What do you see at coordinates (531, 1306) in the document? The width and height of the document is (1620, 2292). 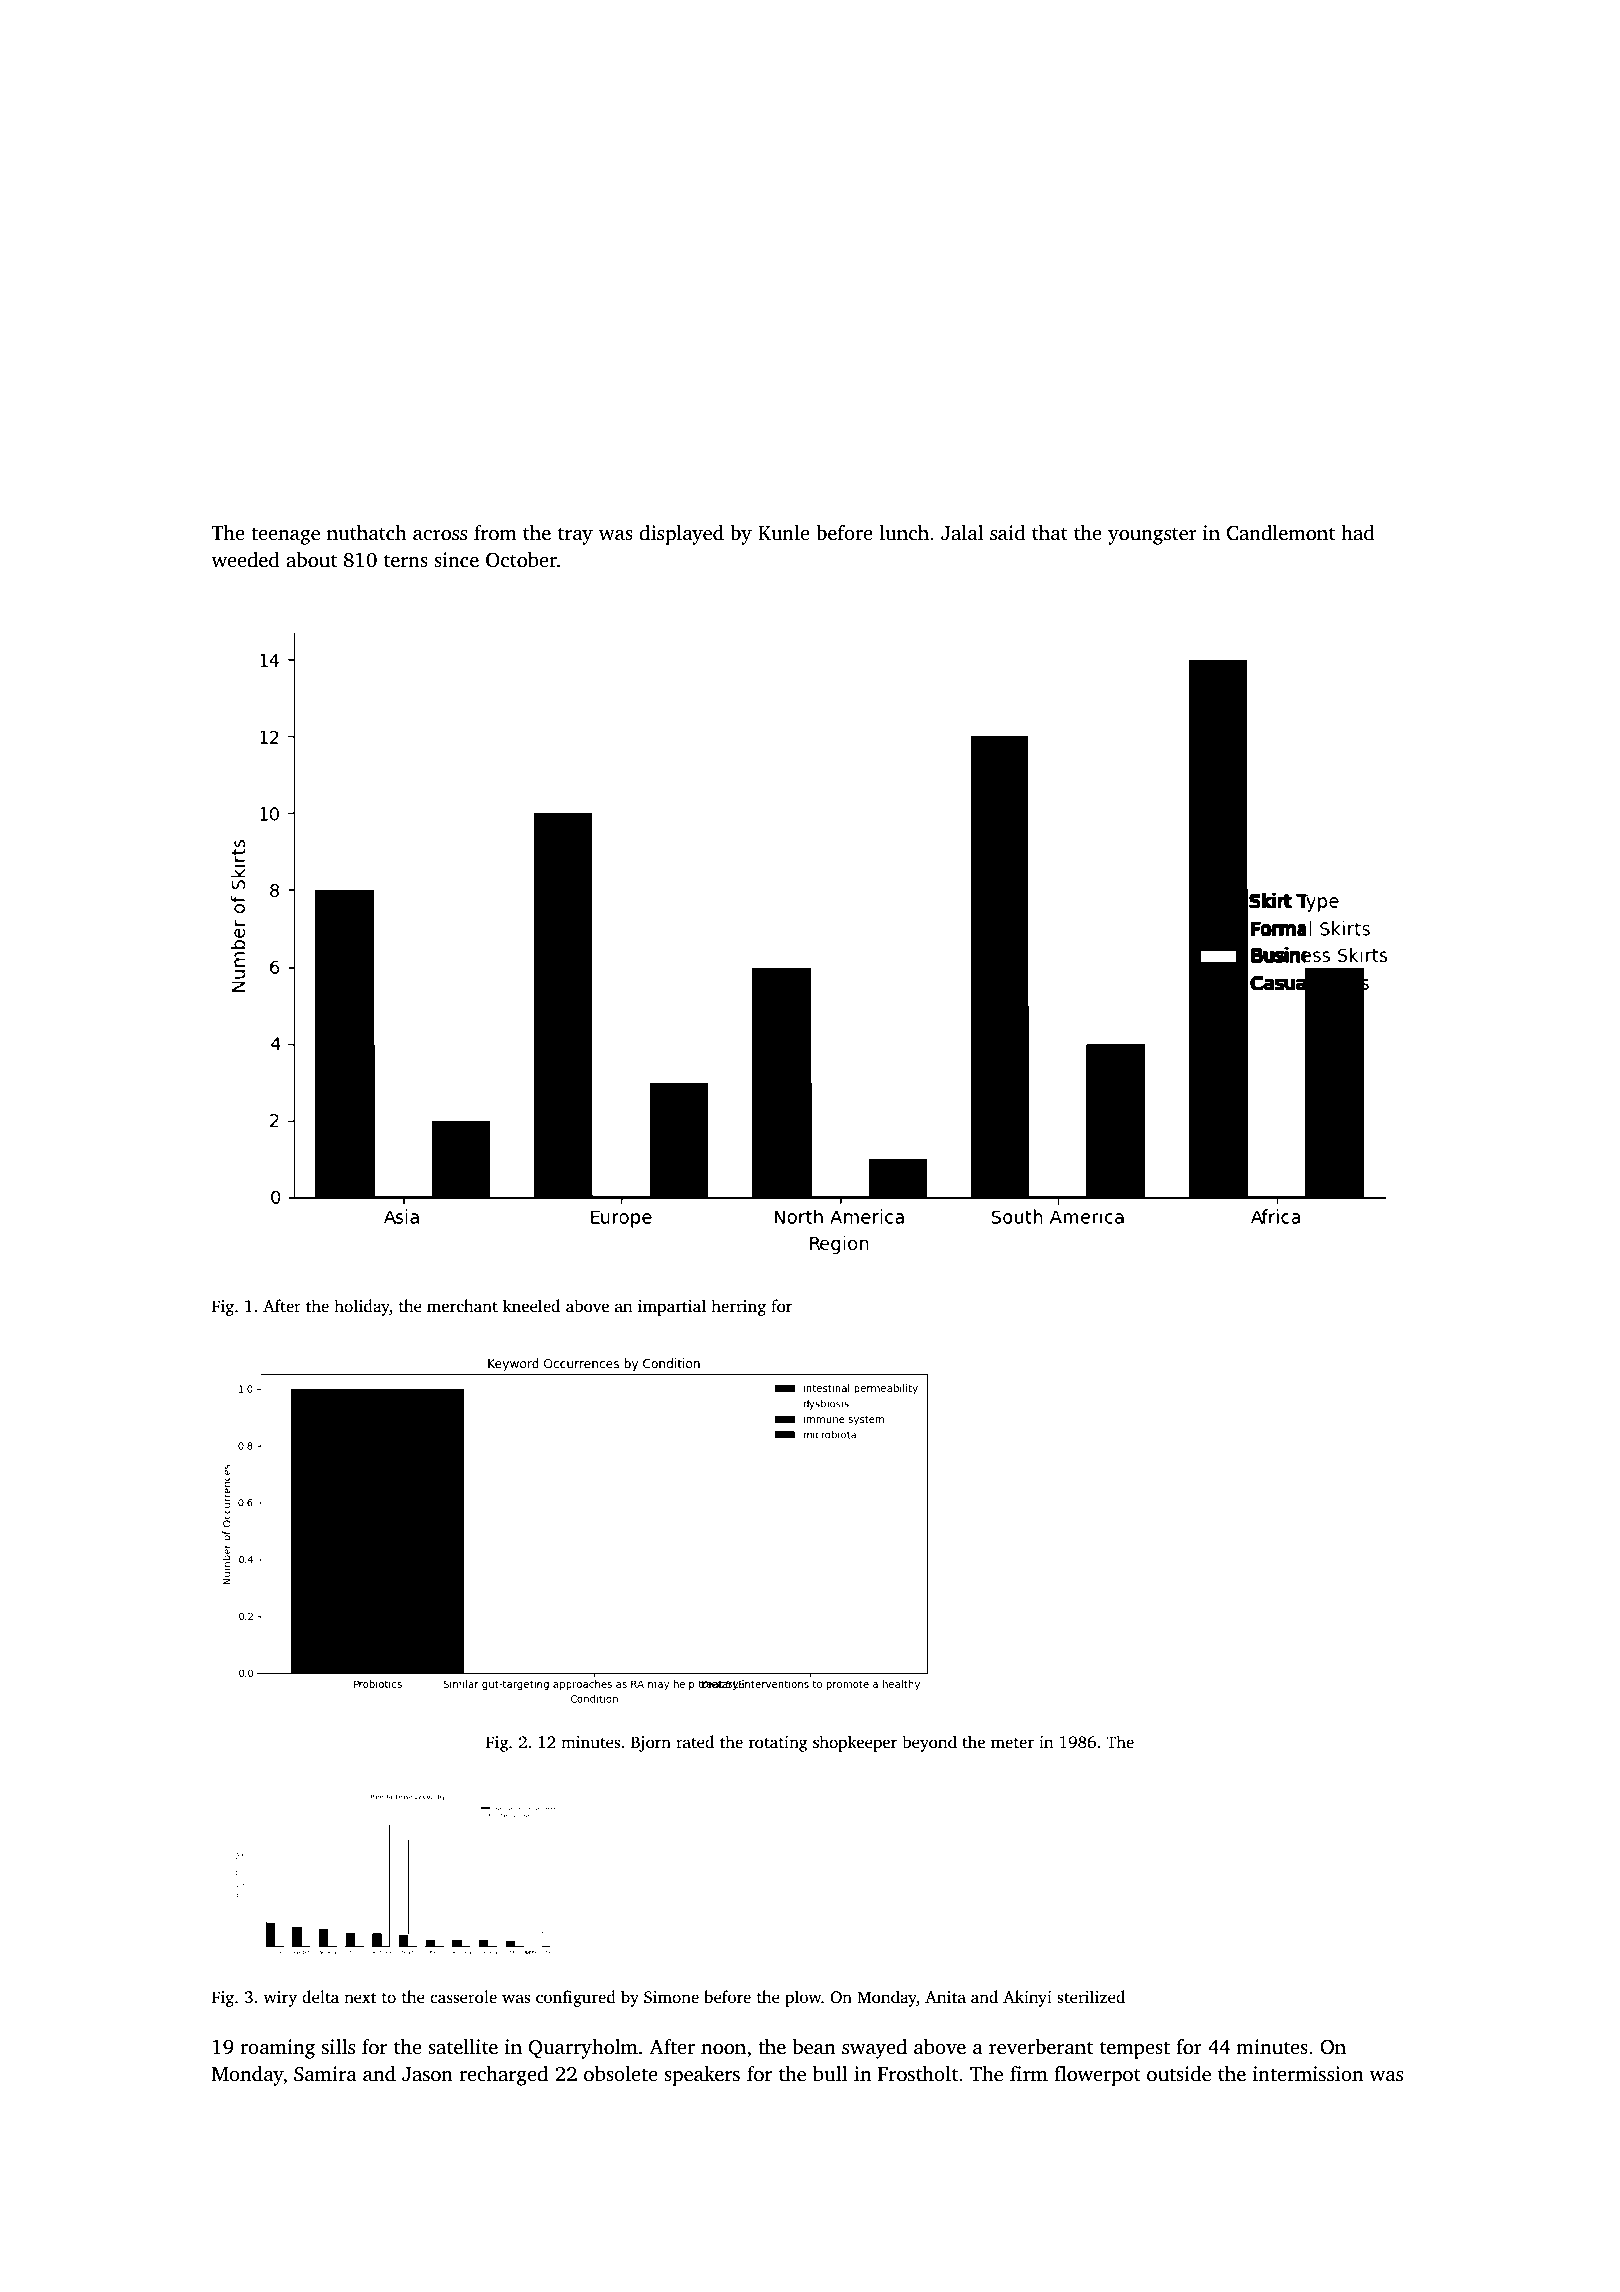 I see `kneeled` at bounding box center [531, 1306].
